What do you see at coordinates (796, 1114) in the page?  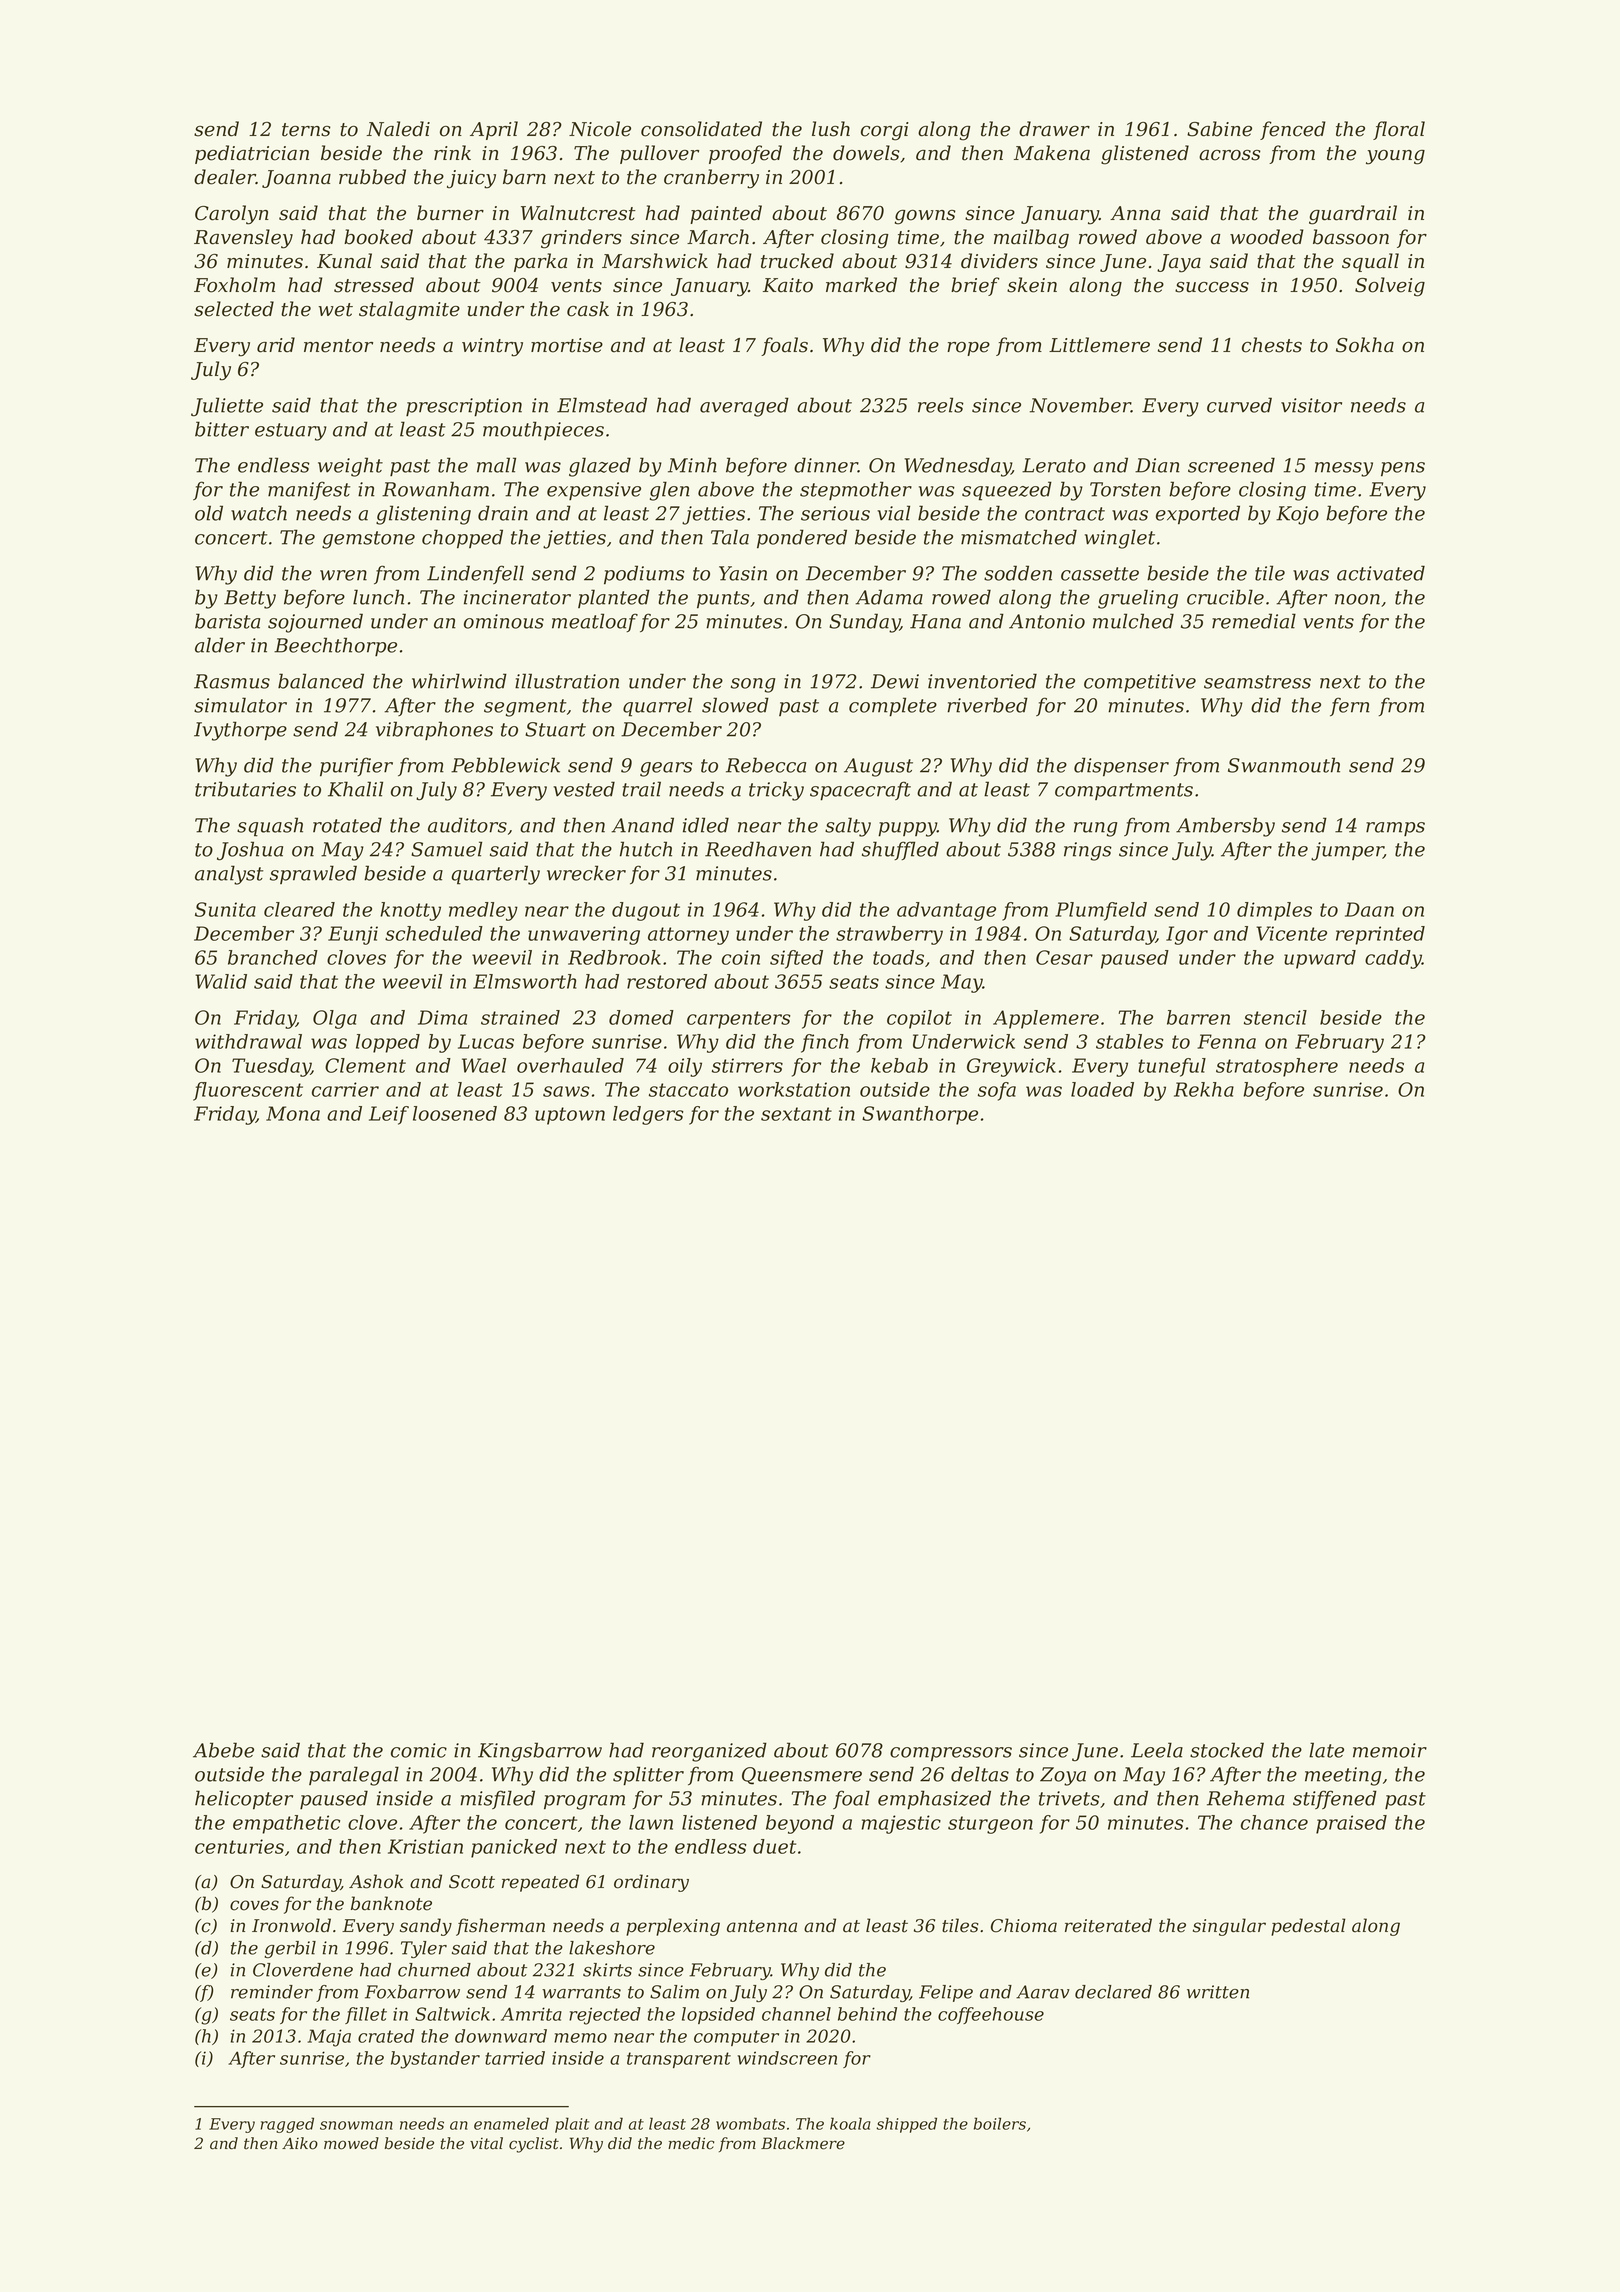 I see `sextant` at bounding box center [796, 1114].
